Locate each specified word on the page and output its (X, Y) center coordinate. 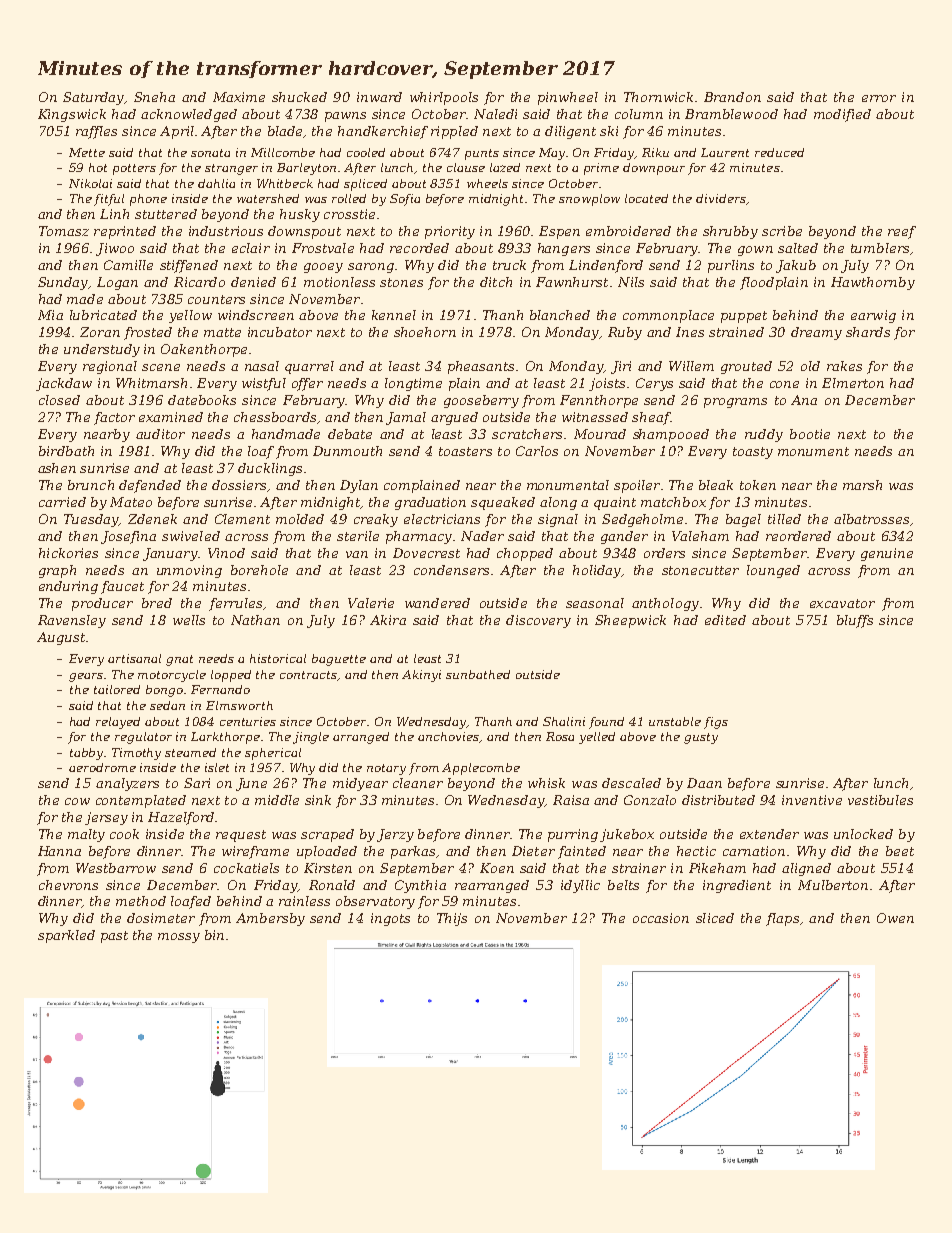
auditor (160, 434)
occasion (661, 918)
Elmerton (853, 383)
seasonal (595, 603)
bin (214, 935)
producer (102, 604)
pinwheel (568, 98)
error (879, 98)
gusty (701, 738)
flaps (782, 919)
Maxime (239, 97)
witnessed (595, 417)
